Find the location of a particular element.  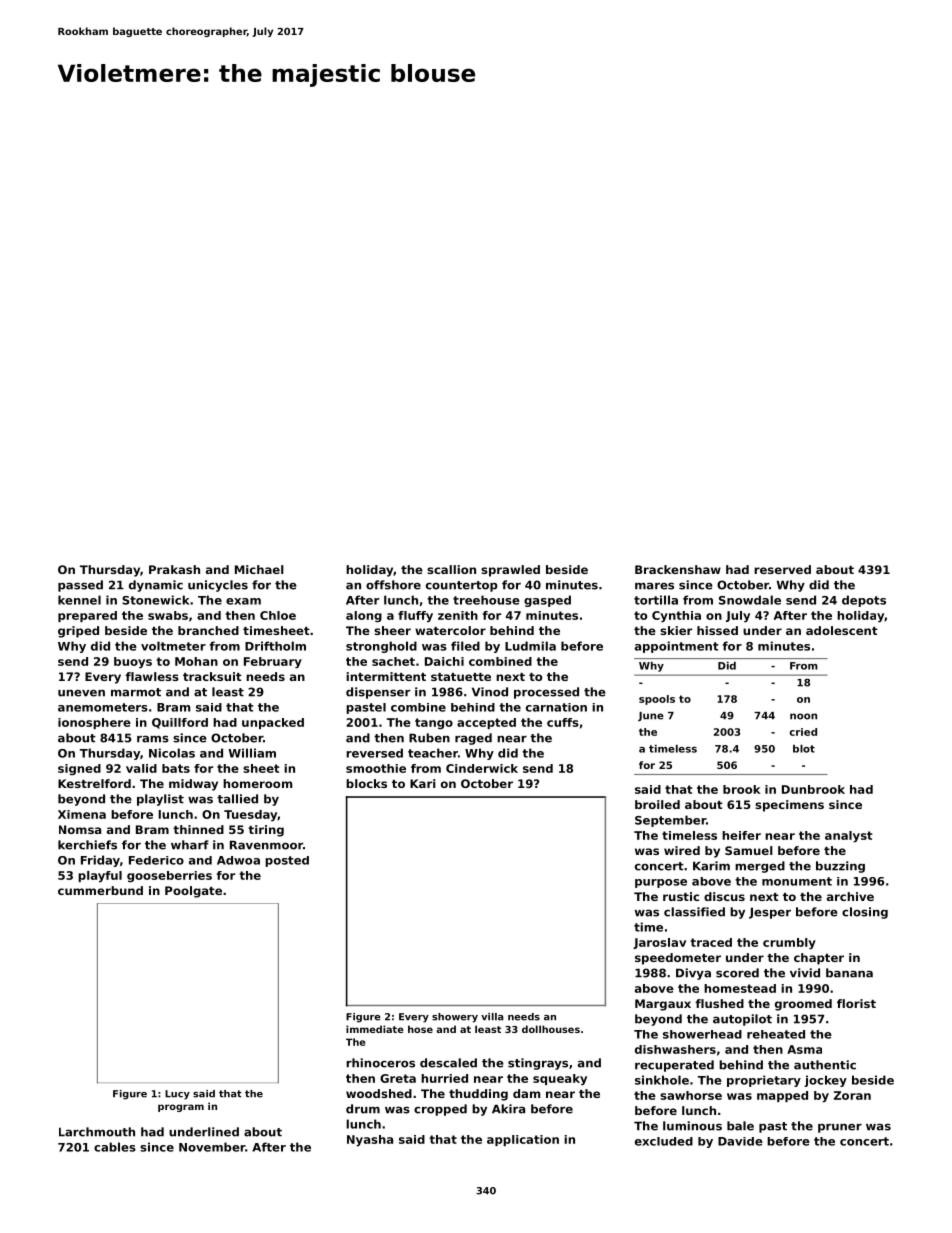

Michael is located at coordinates (259, 569).
